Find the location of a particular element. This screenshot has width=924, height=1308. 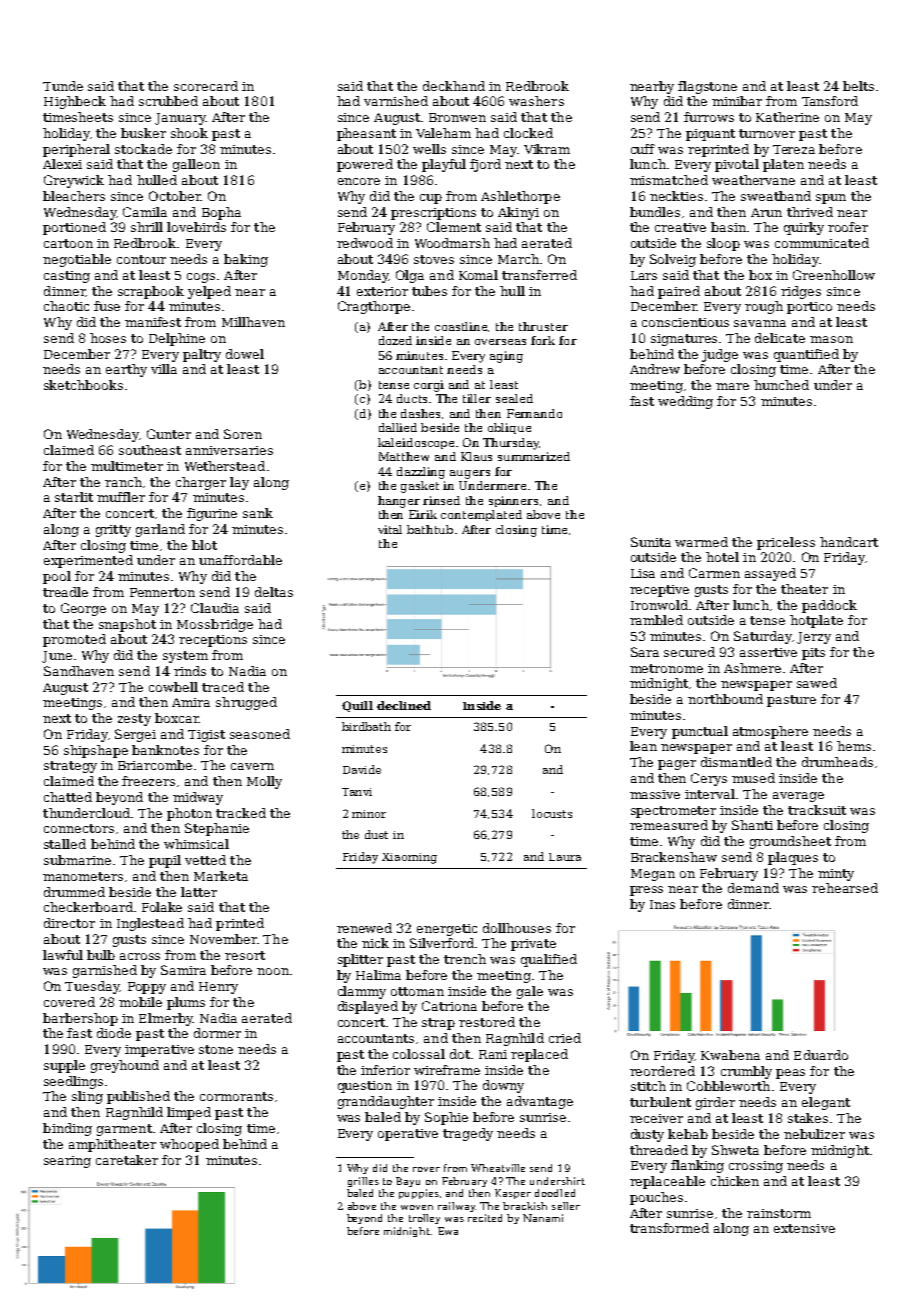

Klaus is located at coordinates (476, 456).
